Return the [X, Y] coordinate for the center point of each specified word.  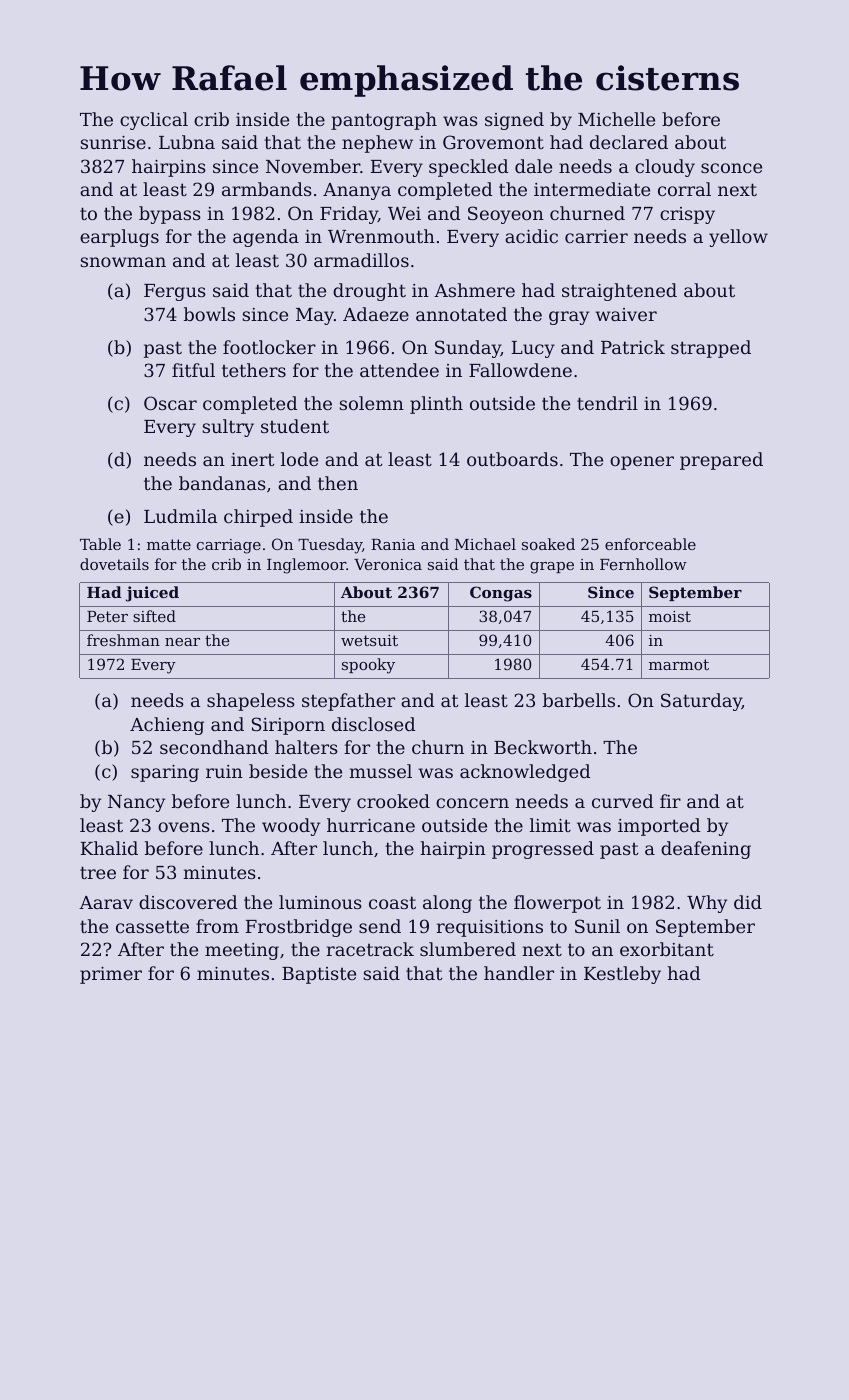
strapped [711, 349]
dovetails [114, 564]
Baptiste [319, 975]
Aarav [106, 902]
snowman [123, 262]
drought [369, 292]
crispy [687, 215]
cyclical [154, 121]
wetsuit [369, 640]
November [313, 166]
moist [670, 616]
